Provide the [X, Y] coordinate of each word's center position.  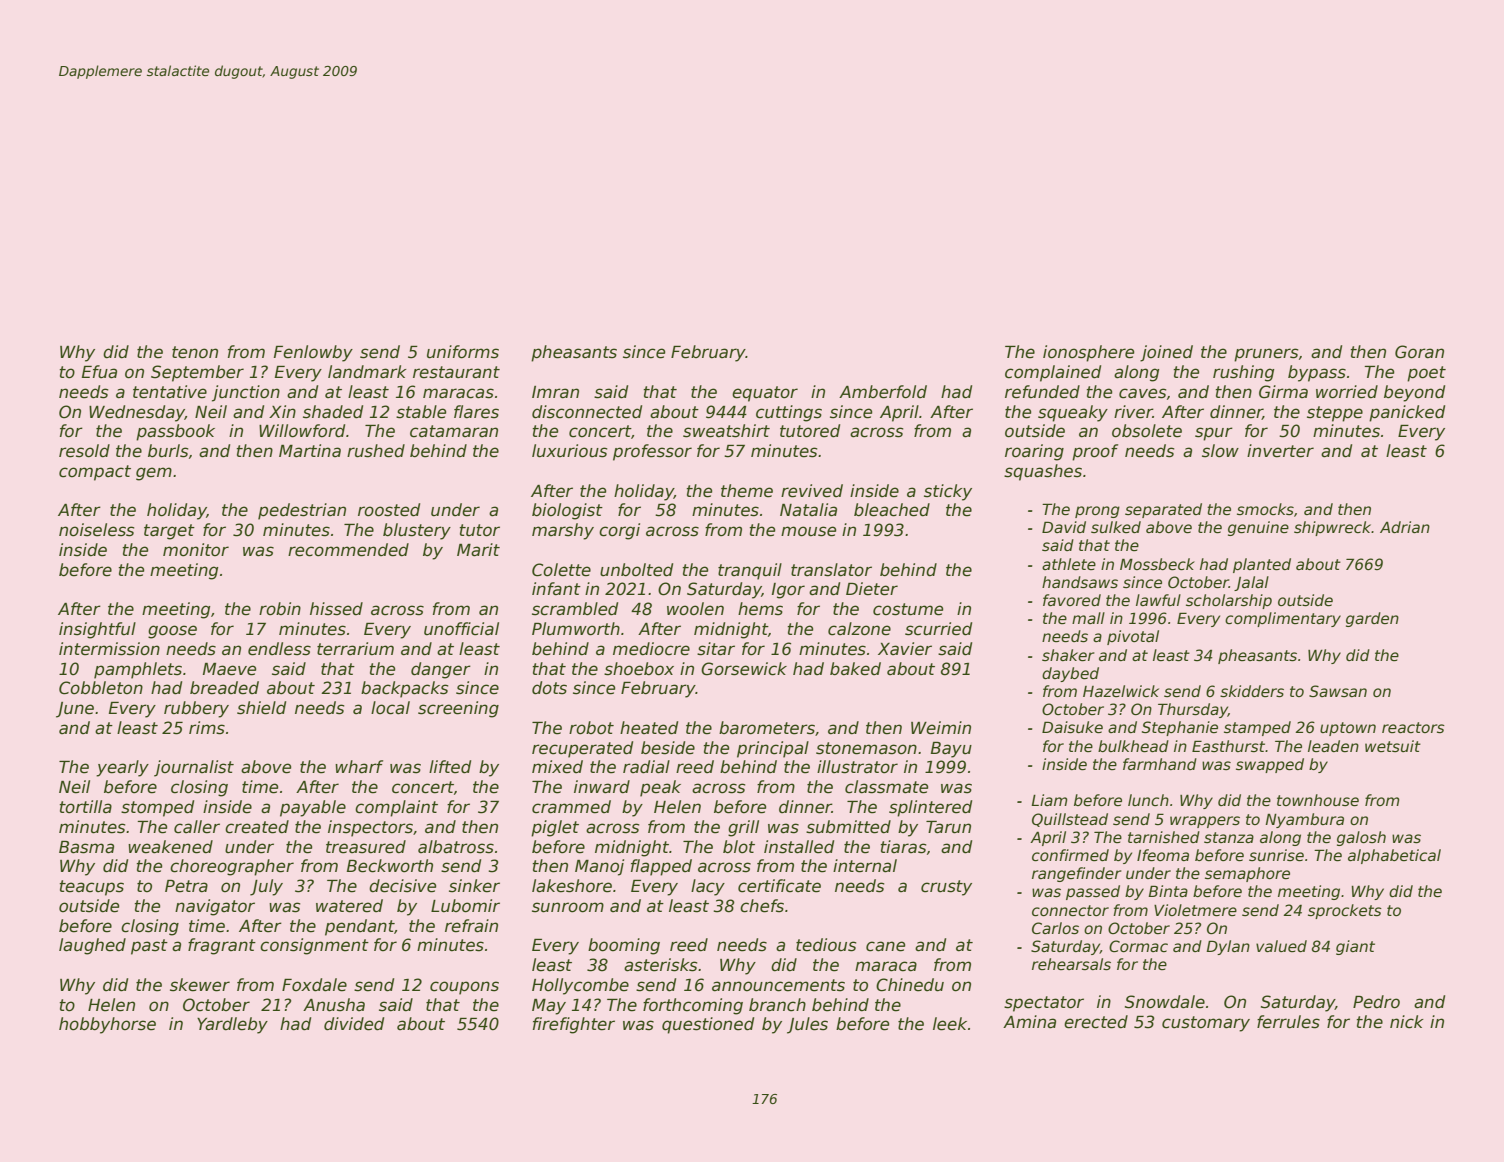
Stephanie [1180, 728]
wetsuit [1393, 746]
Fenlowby [313, 353]
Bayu [951, 750]
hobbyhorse [107, 1025]
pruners [1266, 355]
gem [154, 474]
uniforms [463, 352]
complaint [396, 808]
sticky [948, 492]
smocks [1265, 509]
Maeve [229, 669]
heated [649, 728]
